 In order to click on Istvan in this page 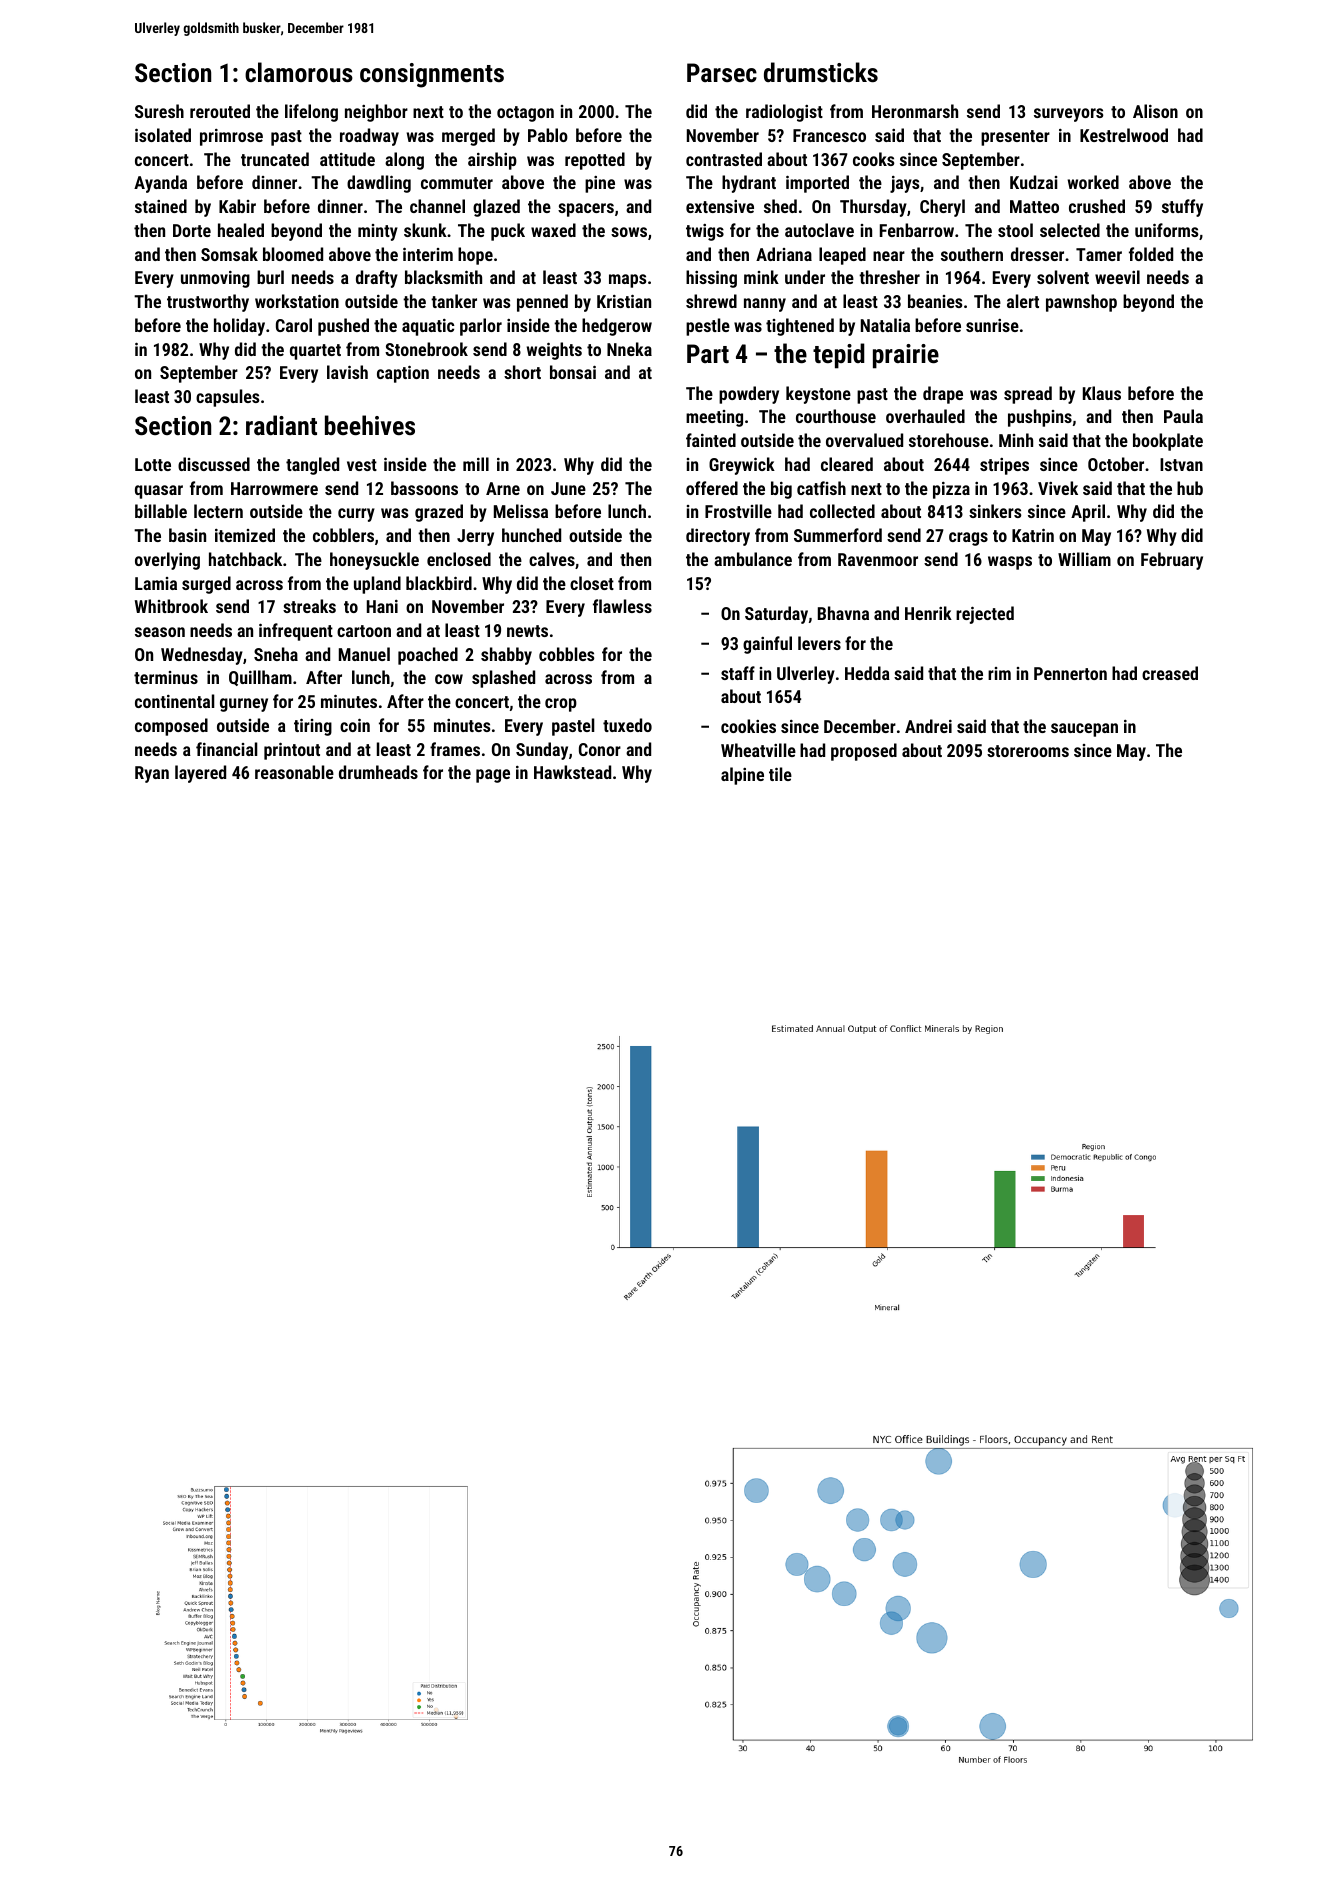, I will do `click(1181, 464)`.
